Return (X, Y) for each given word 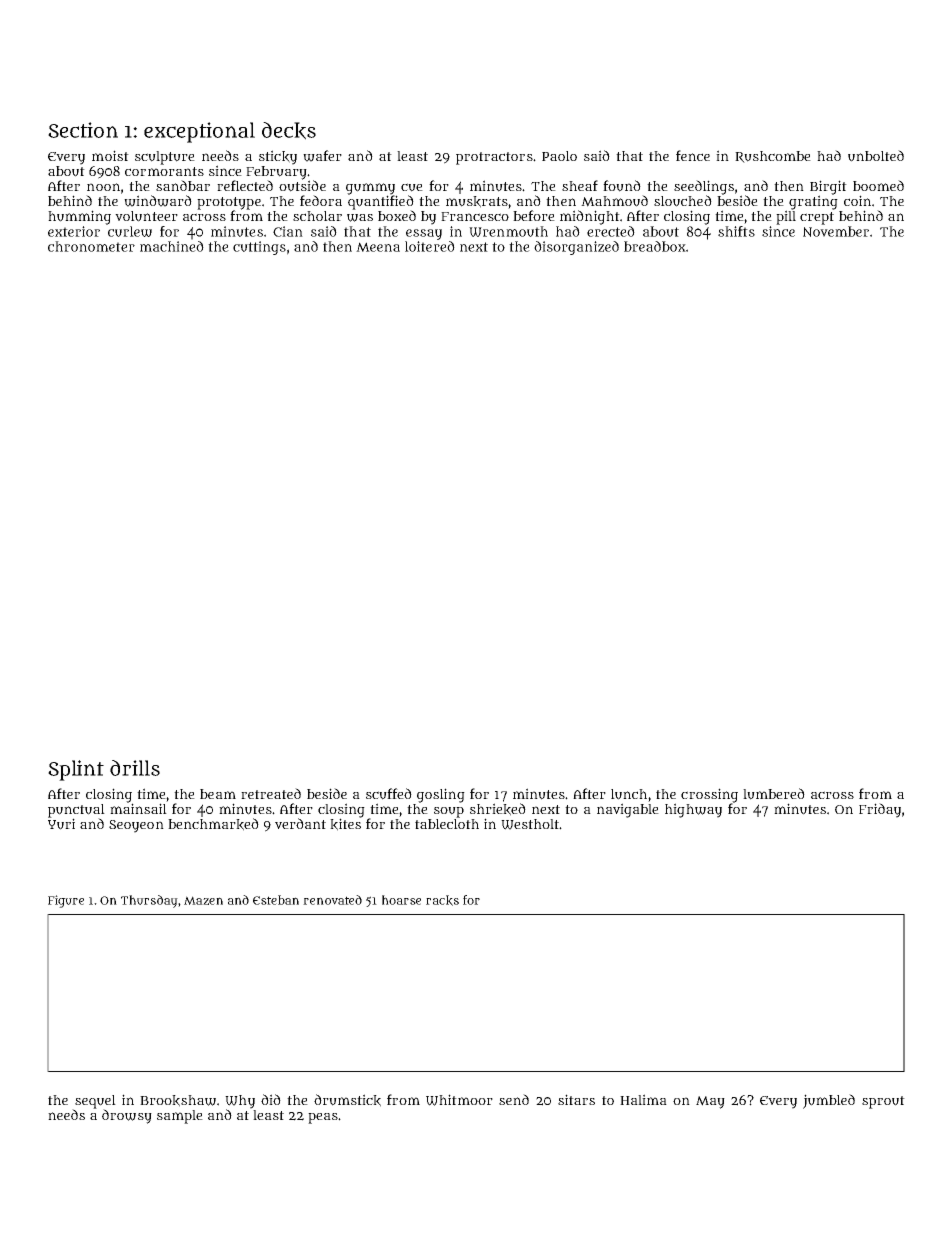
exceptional (199, 132)
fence (693, 155)
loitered (430, 246)
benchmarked (213, 824)
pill (786, 217)
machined (172, 246)
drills (135, 768)
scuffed (389, 794)
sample (180, 1117)
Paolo (559, 156)
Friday (880, 810)
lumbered (774, 794)
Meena (378, 247)
